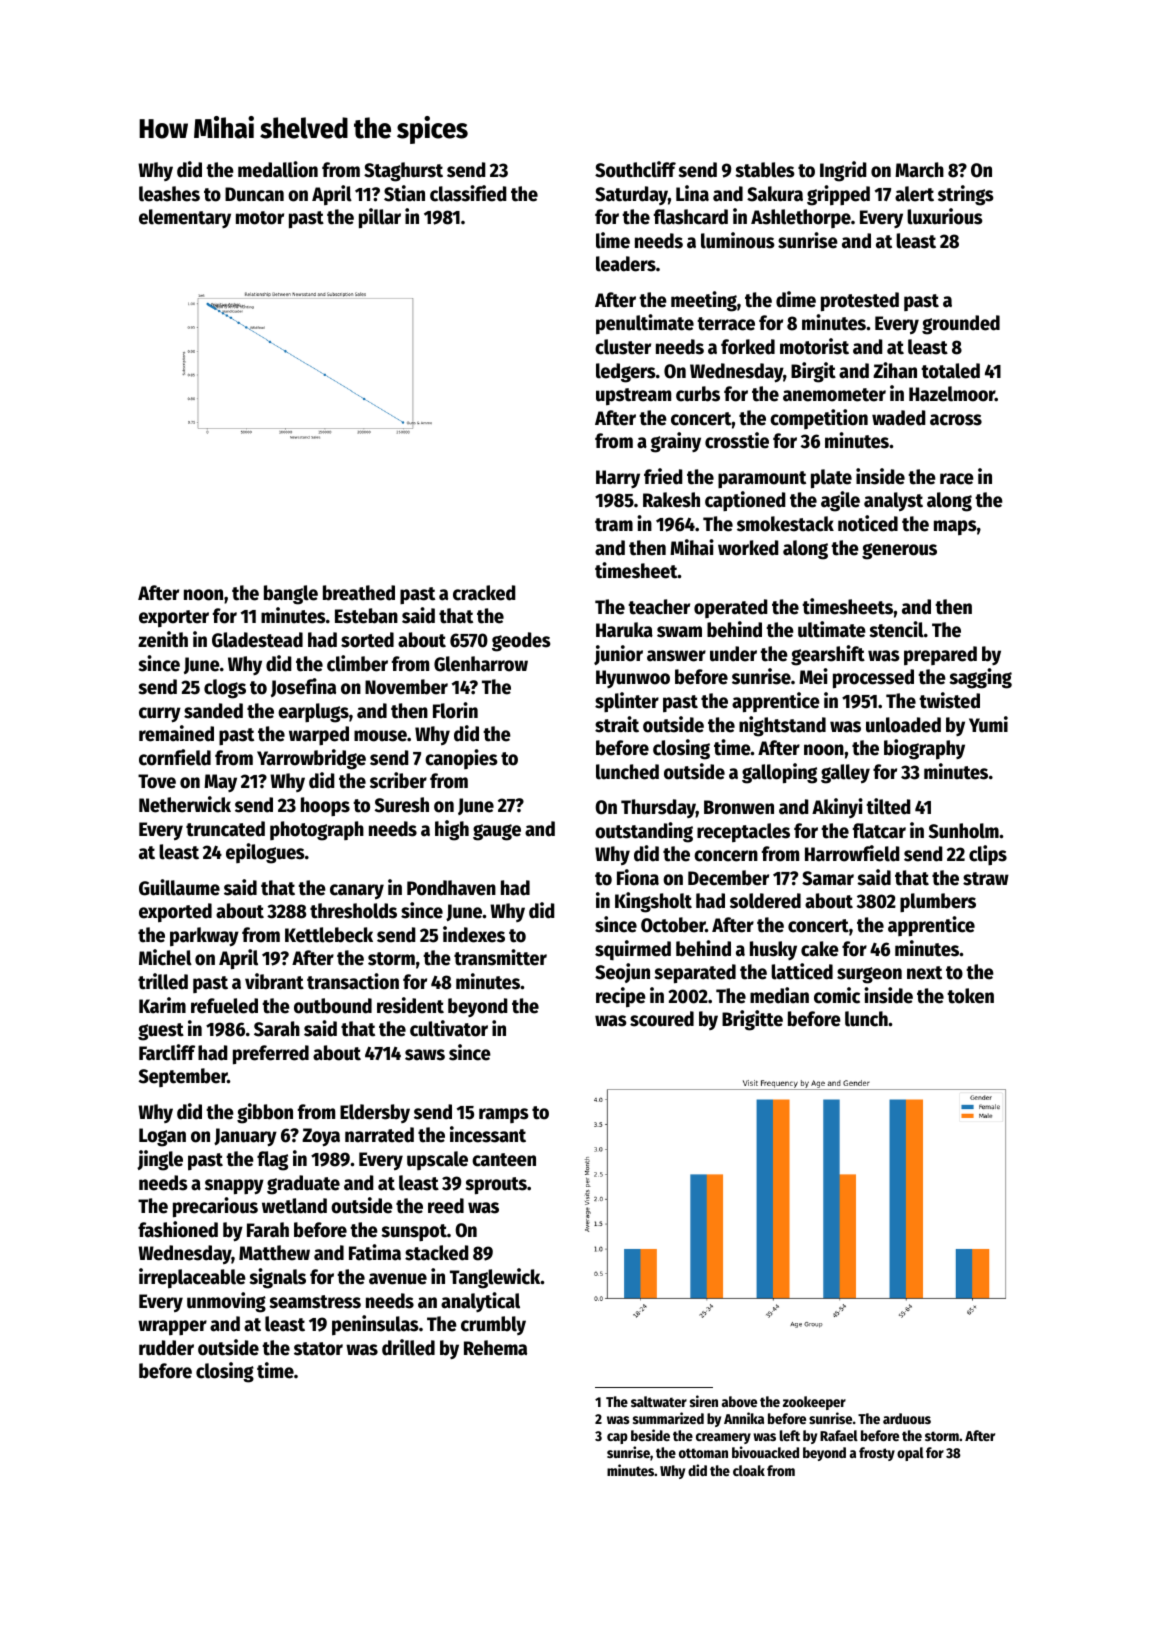  Describe the element at coordinates (504, 1115) in the screenshot. I see `ramps` at that location.
